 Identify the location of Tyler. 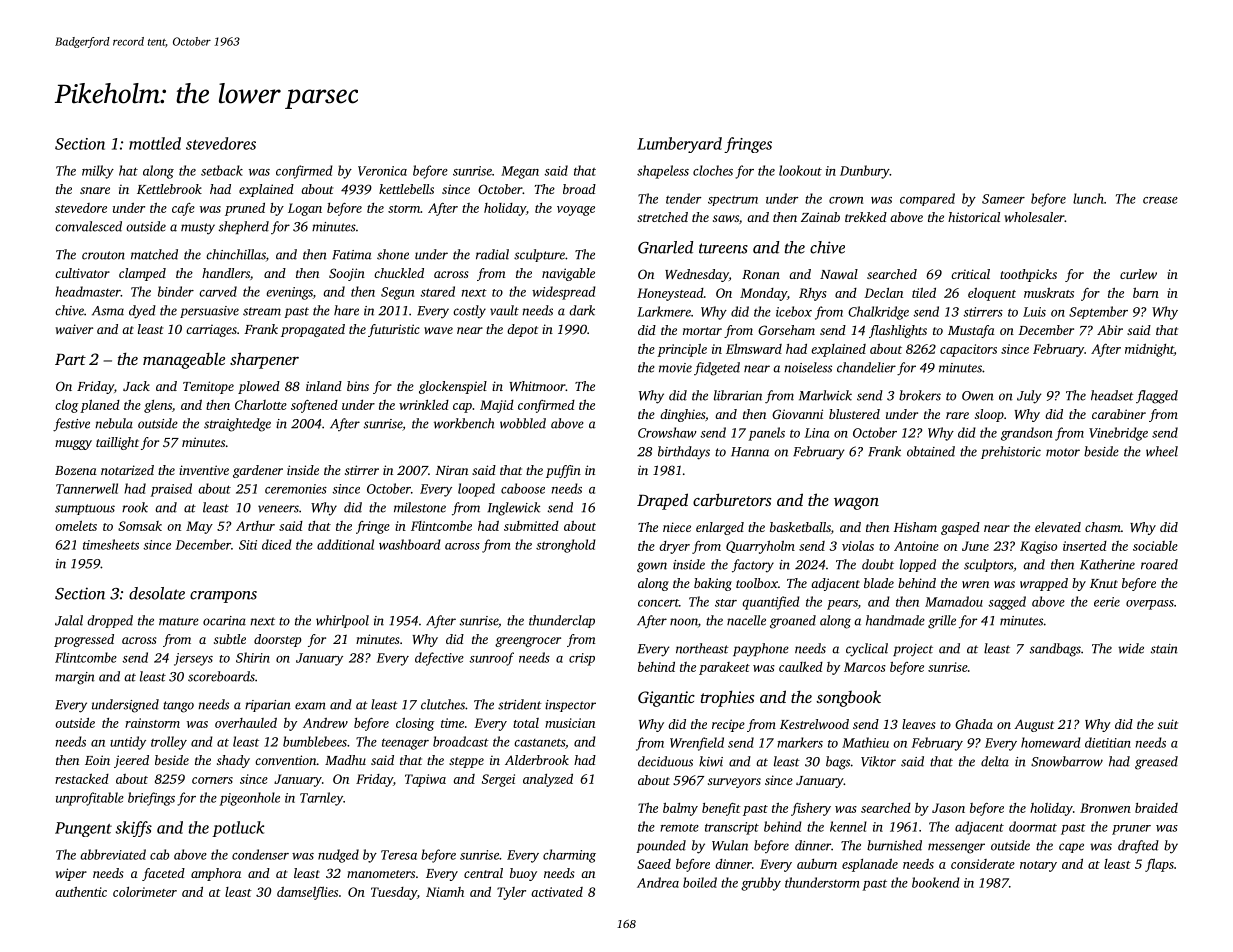
(511, 893).
